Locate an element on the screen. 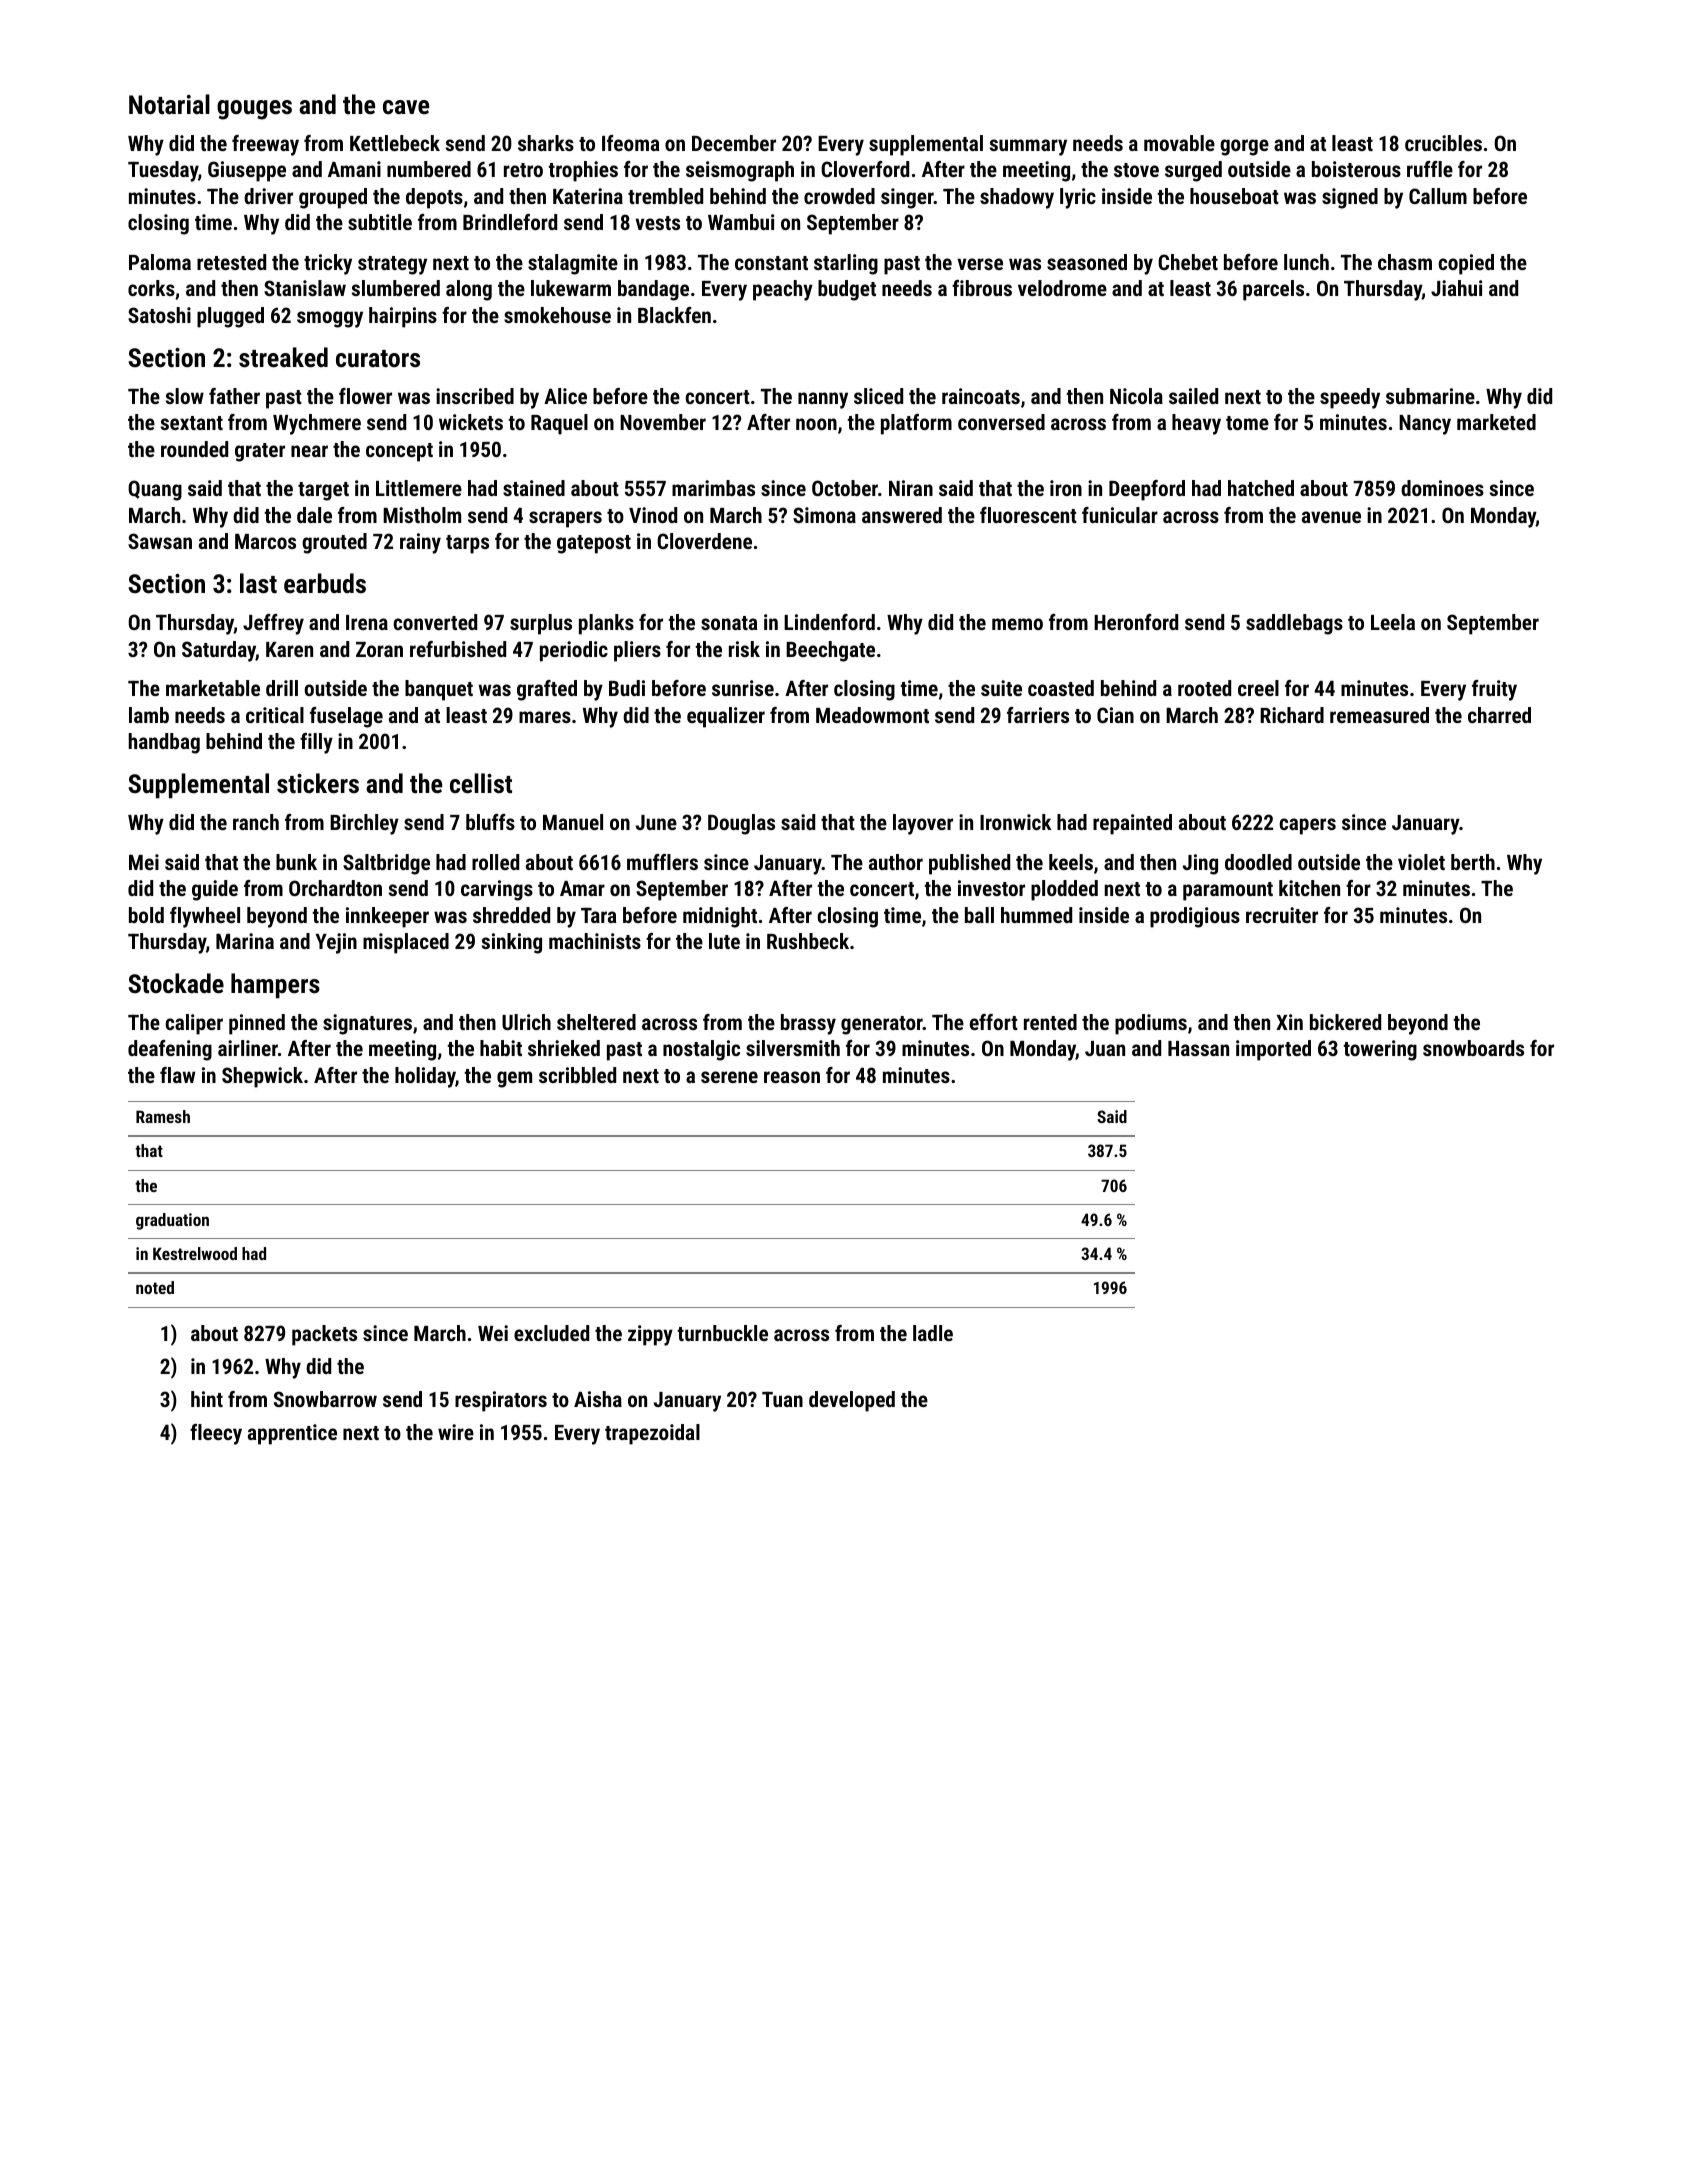 This screenshot has width=1683, height=2178. trapezoidal is located at coordinates (652, 1434).
